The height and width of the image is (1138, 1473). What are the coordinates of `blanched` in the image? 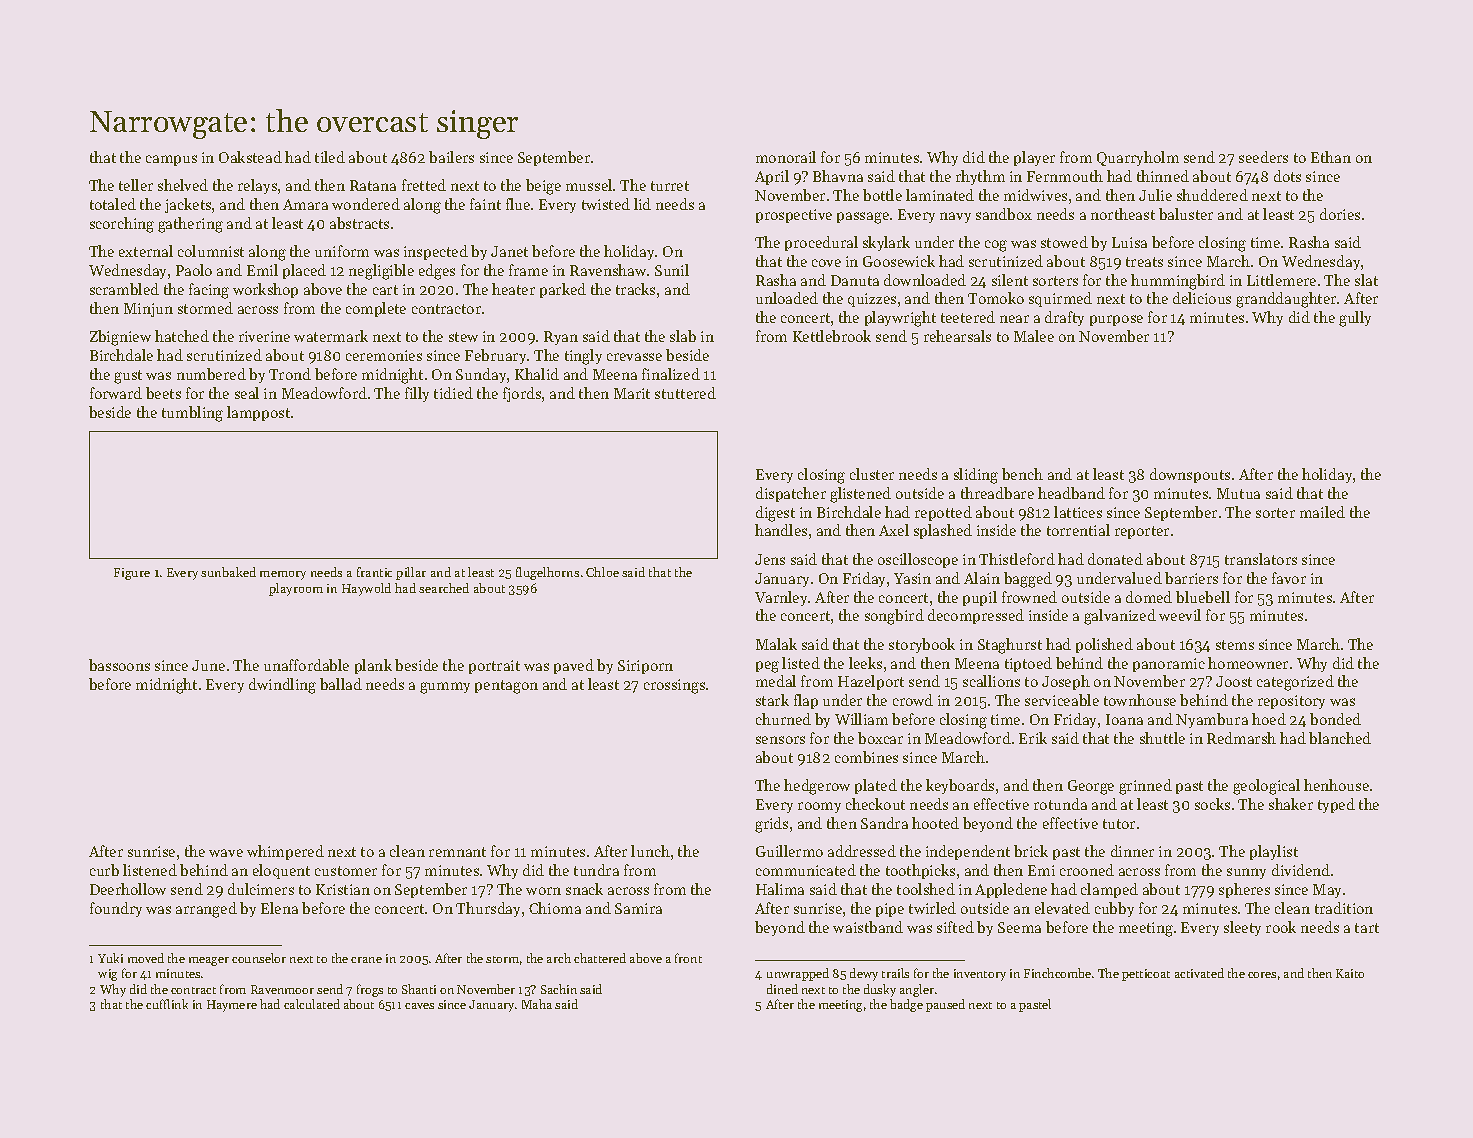 It's located at (1340, 738).
